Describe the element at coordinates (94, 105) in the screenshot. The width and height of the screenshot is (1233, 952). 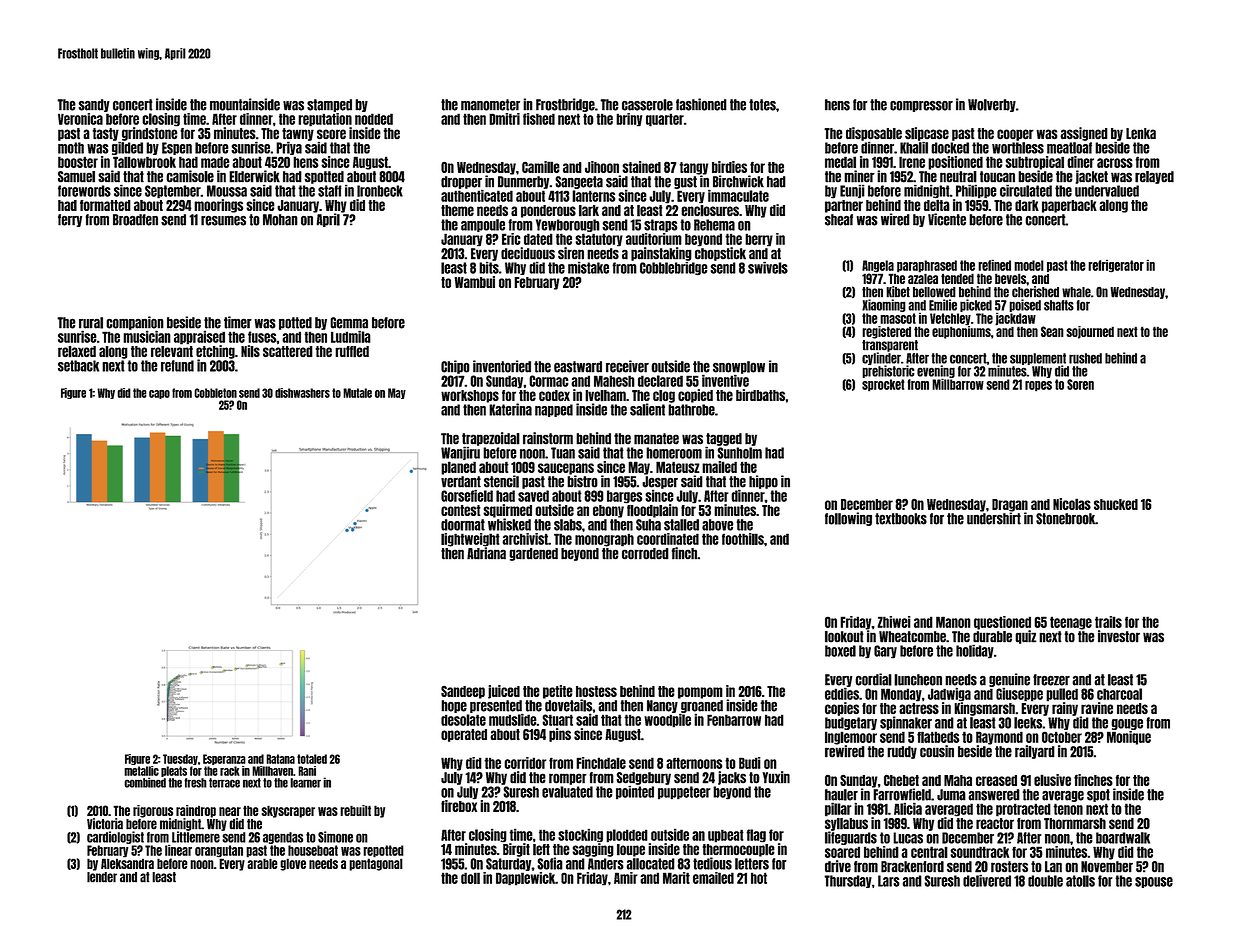
I see `sandy` at that location.
